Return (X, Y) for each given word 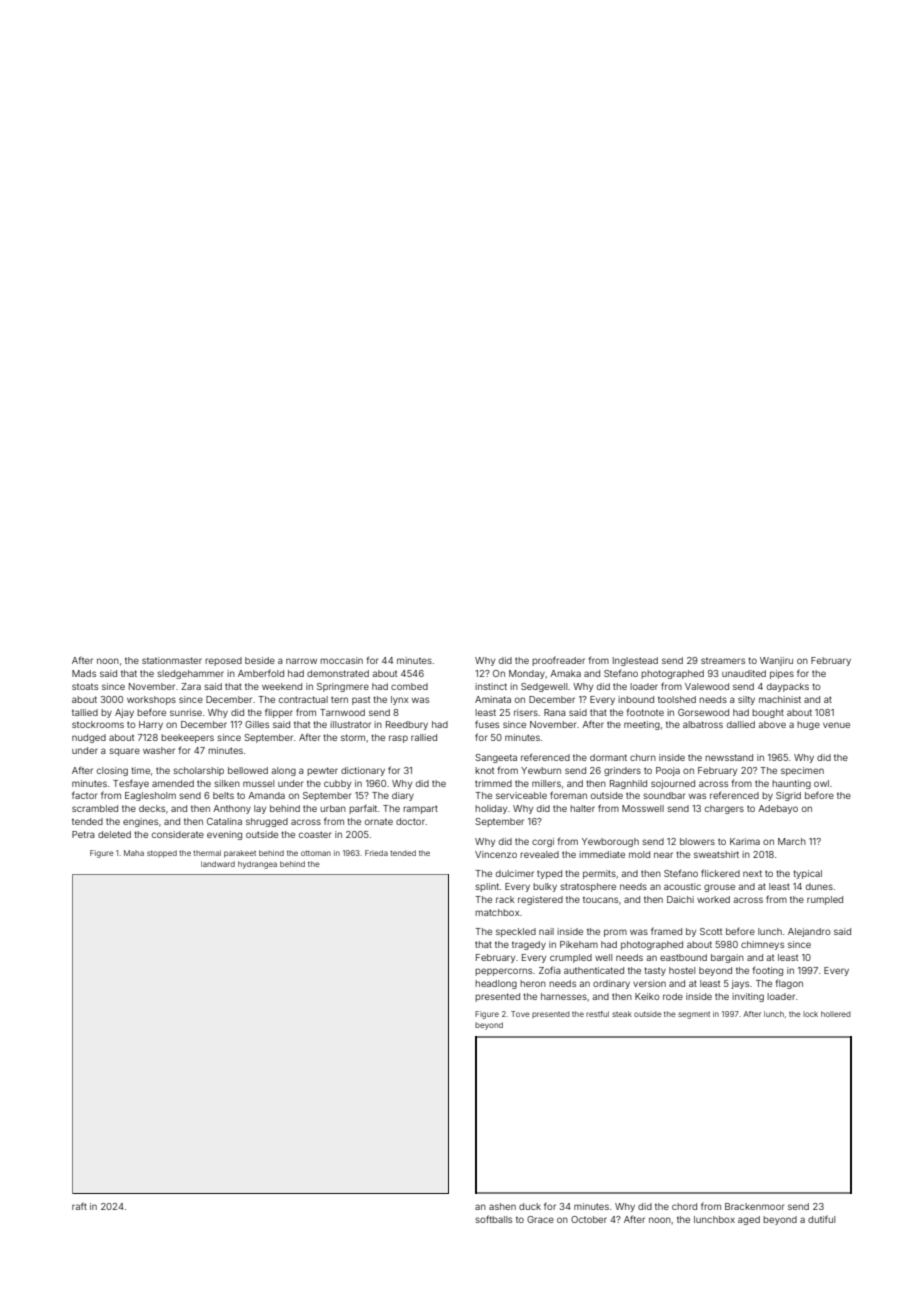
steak (622, 1014)
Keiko (647, 996)
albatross (703, 724)
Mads (84, 673)
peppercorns (503, 972)
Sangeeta (496, 758)
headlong (496, 984)
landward (218, 864)
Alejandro (809, 932)
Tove (520, 1014)
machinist (780, 699)
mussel (258, 783)
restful (597, 1014)
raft (79, 1206)
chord (684, 1206)
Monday (527, 674)
